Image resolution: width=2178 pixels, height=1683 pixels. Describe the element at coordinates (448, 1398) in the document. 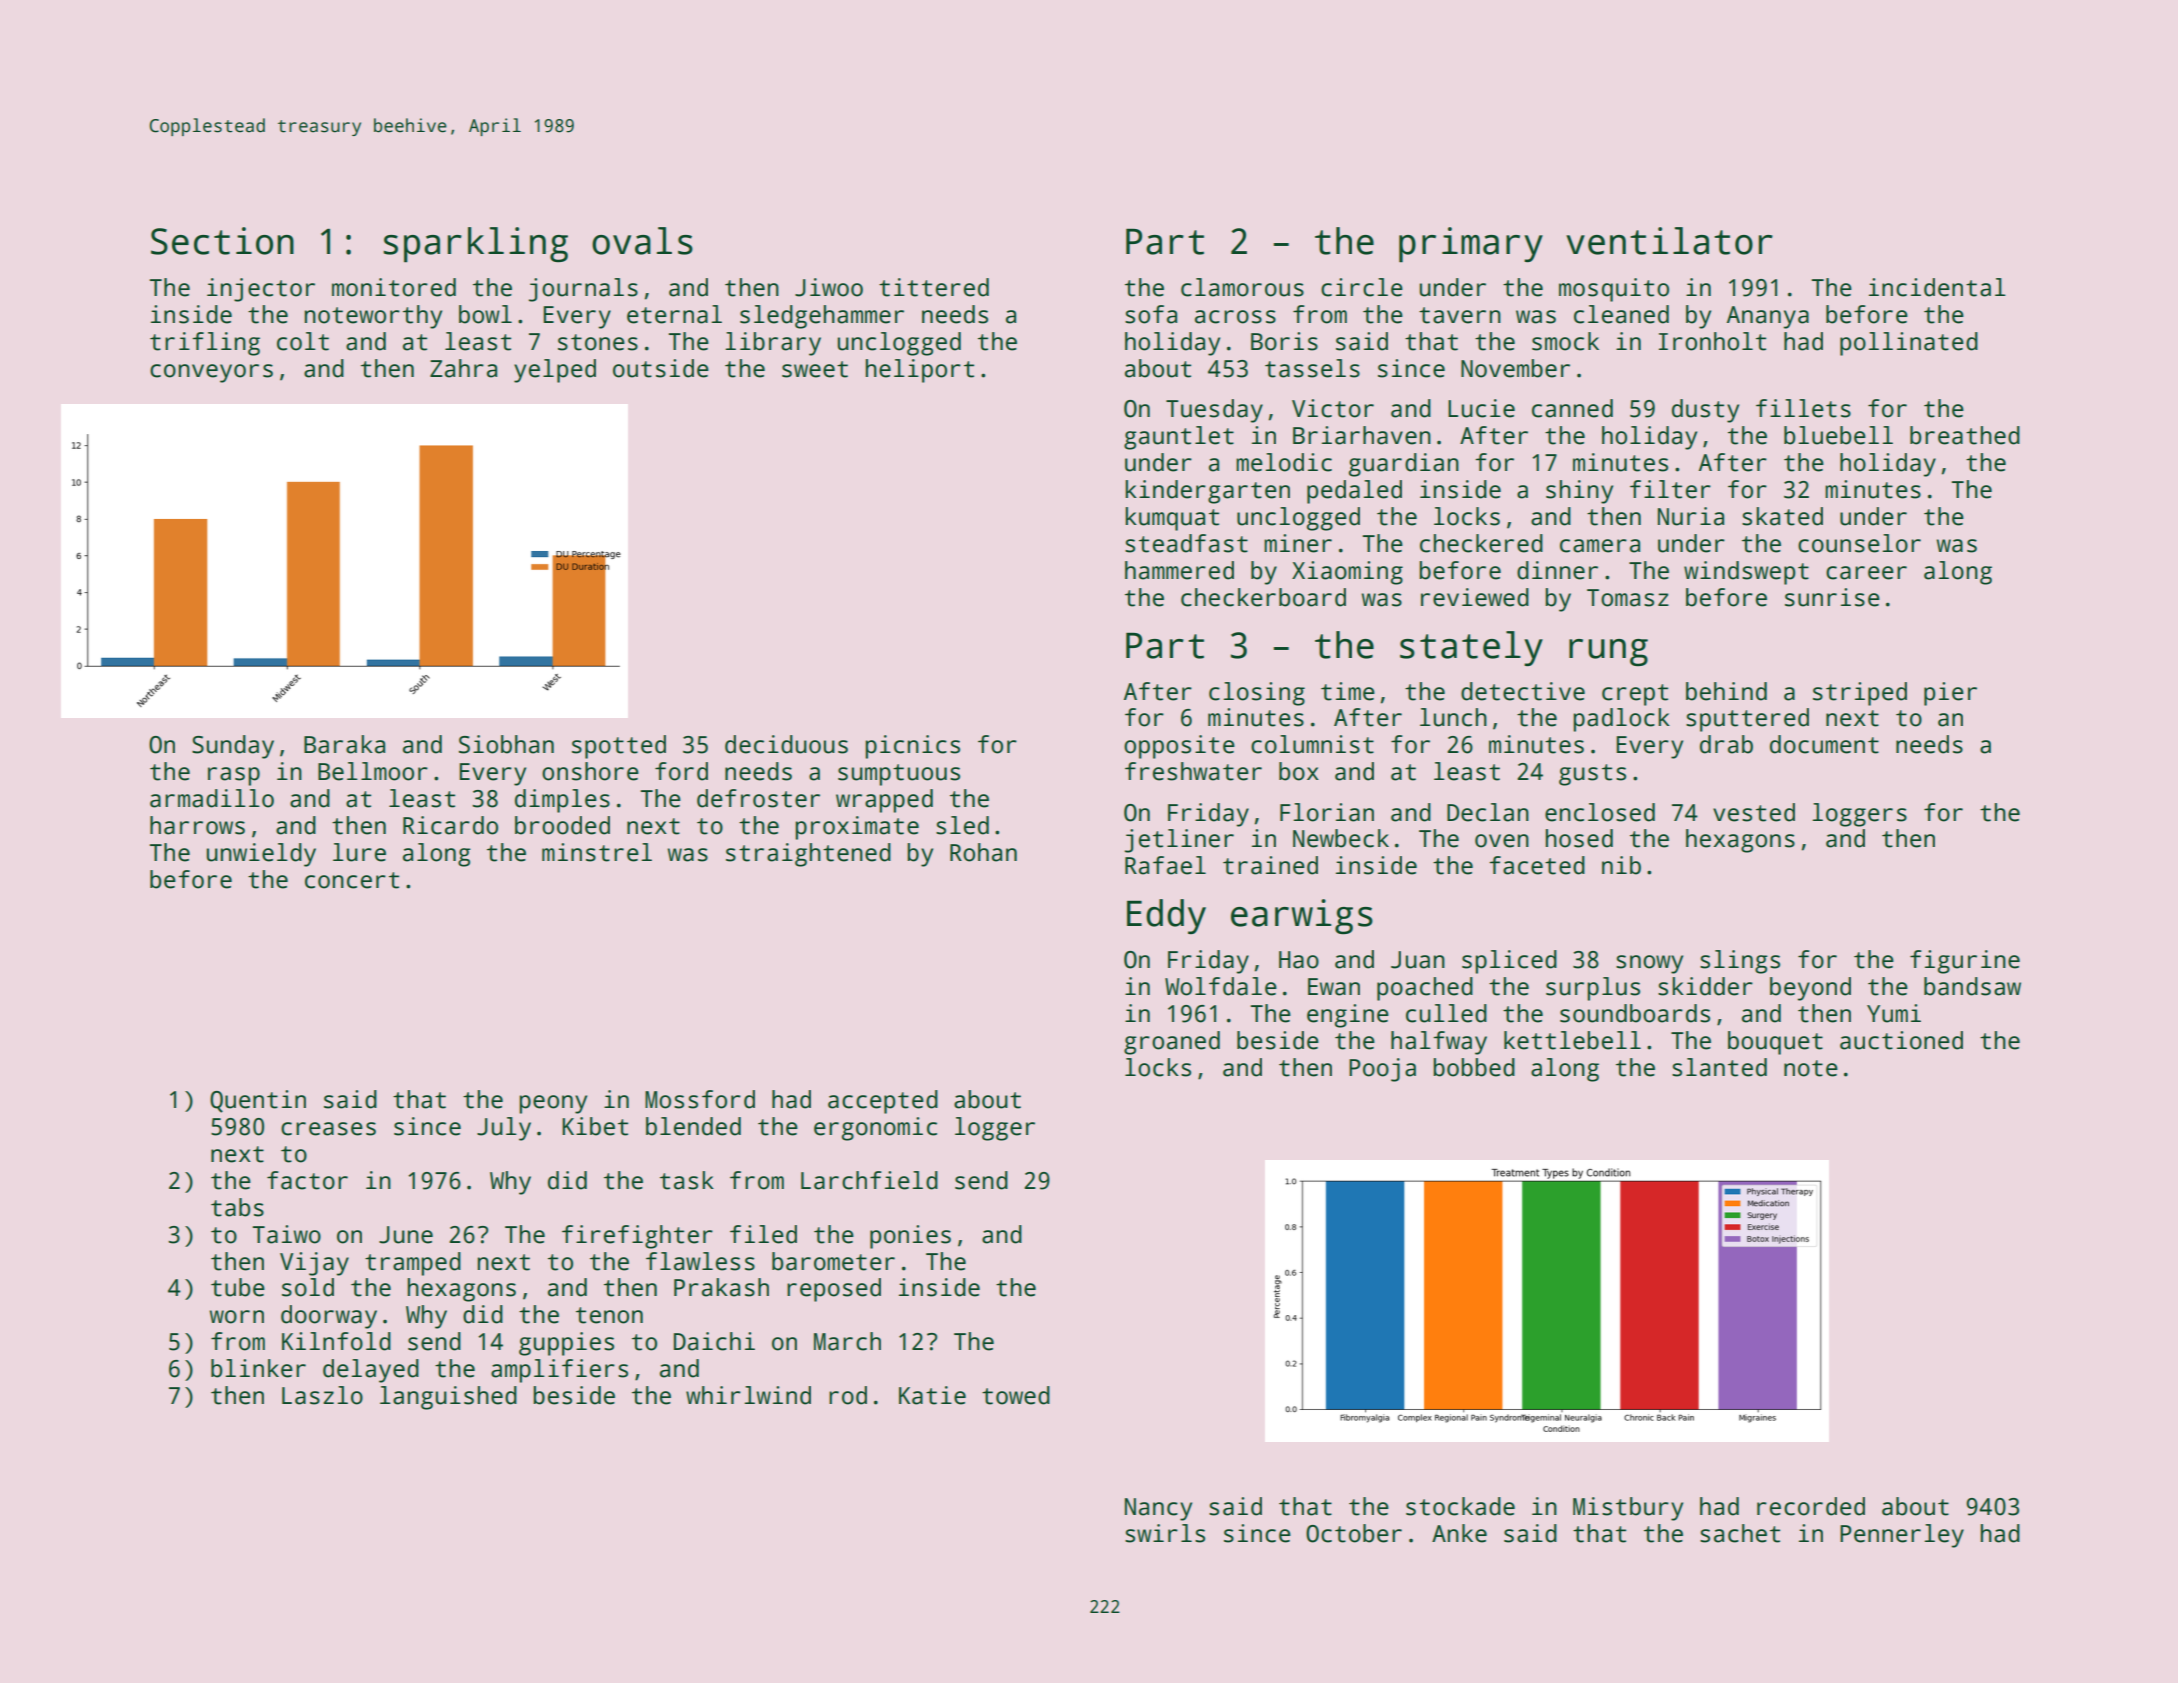

I see `languished` at that location.
